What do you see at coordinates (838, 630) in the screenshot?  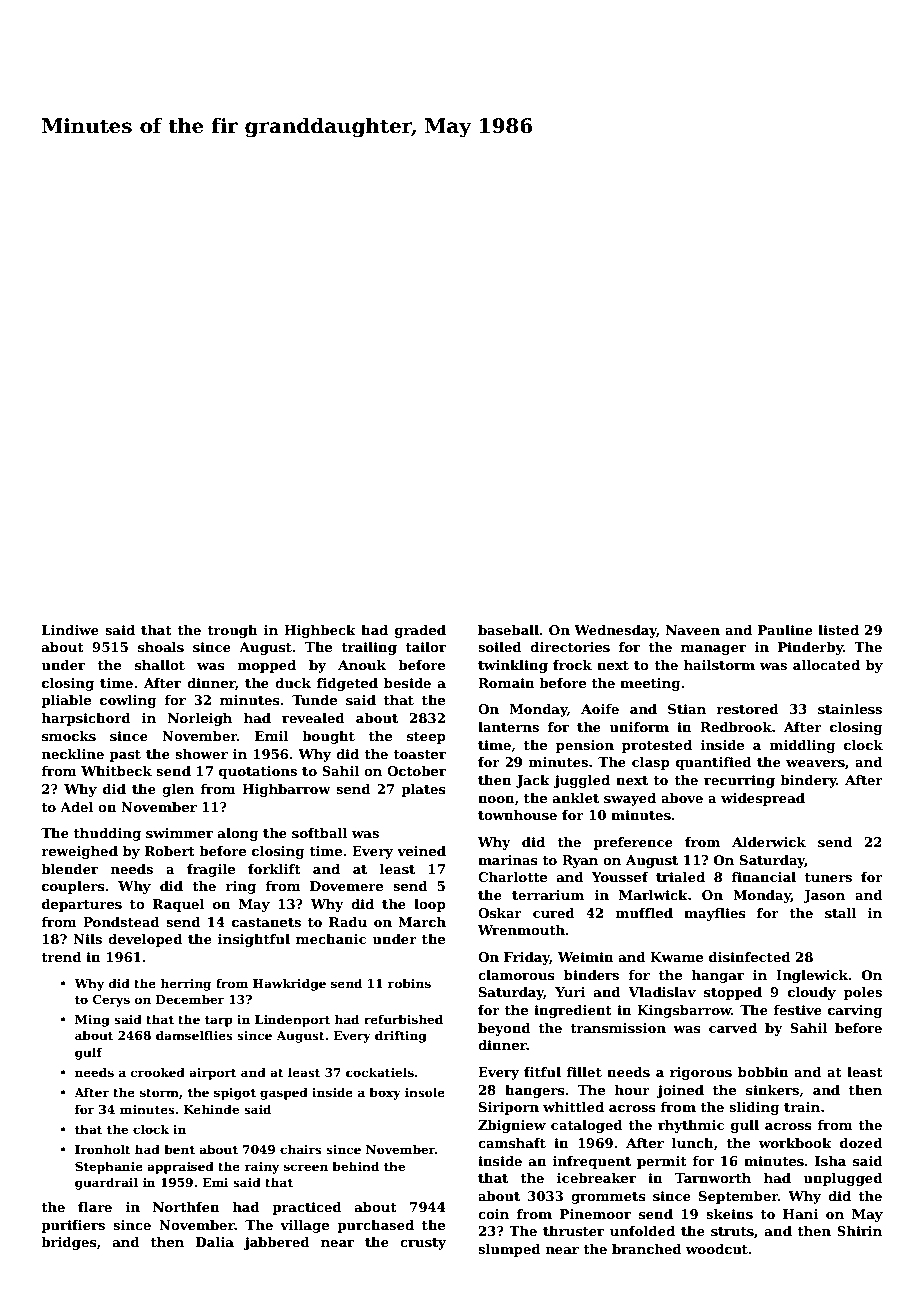 I see `listed` at bounding box center [838, 630].
